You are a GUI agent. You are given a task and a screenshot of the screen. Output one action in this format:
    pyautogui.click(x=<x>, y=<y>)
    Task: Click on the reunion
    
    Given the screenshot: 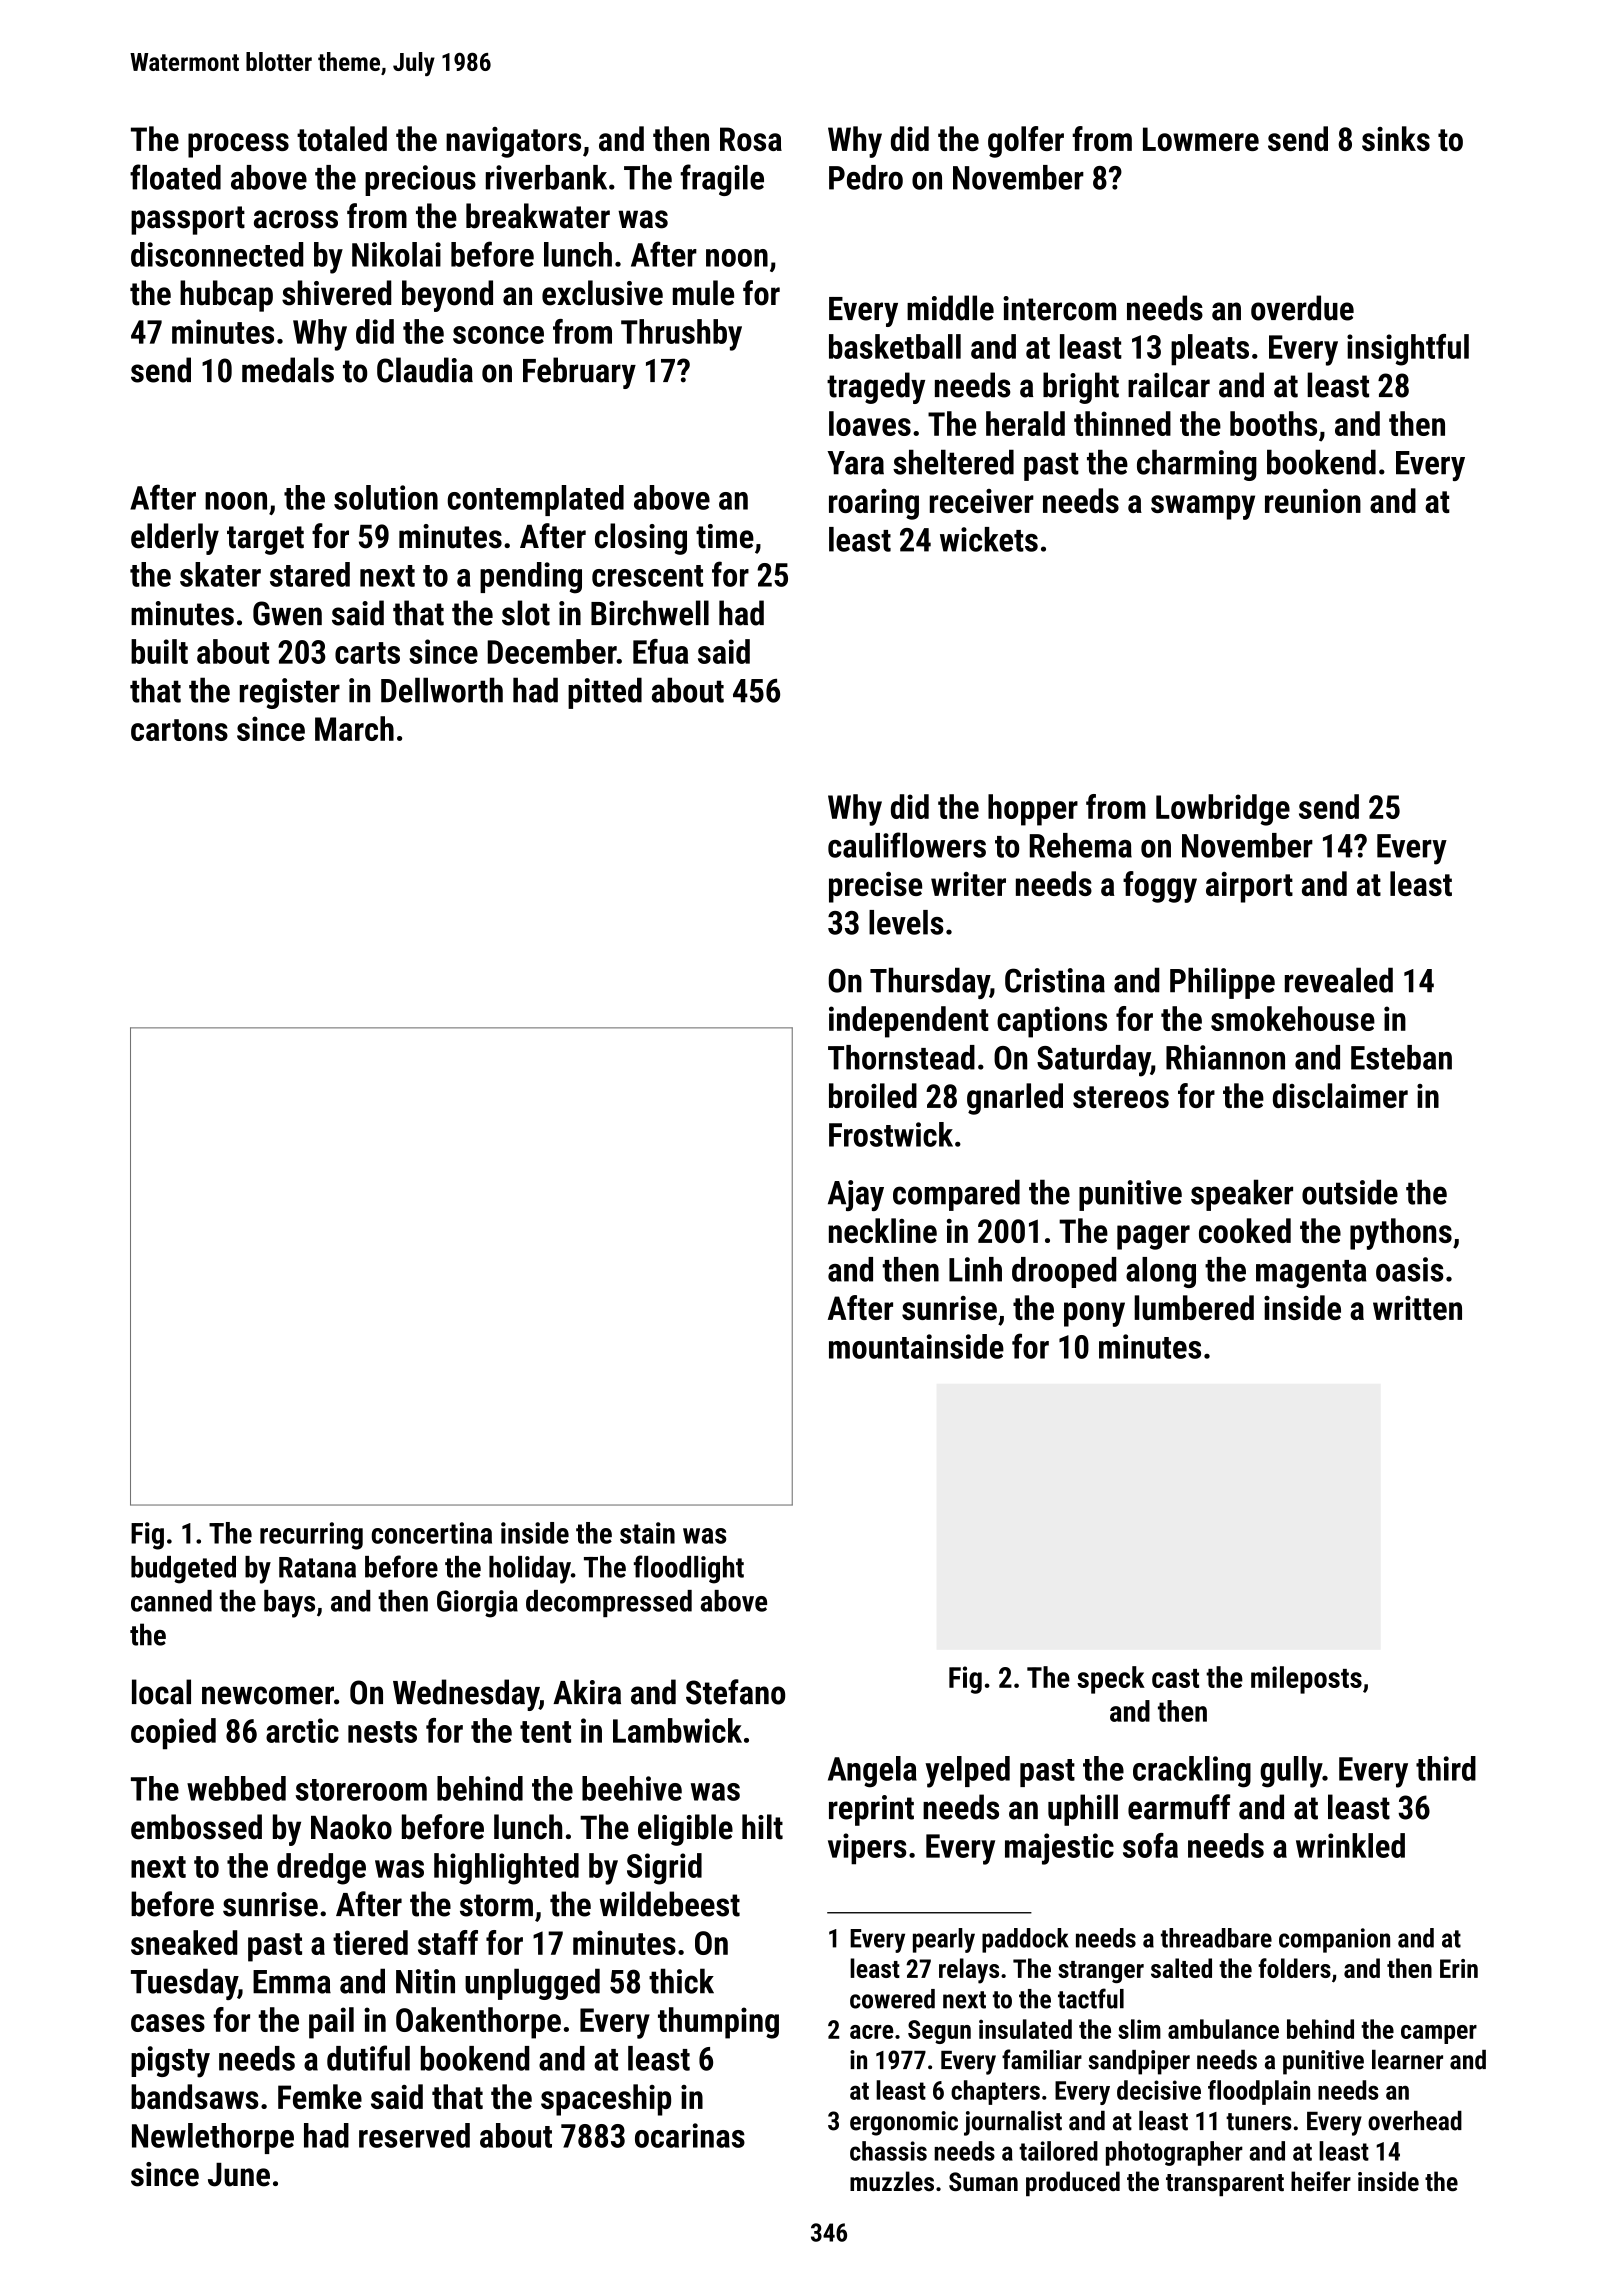 What is the action you would take?
    pyautogui.click(x=1313, y=501)
